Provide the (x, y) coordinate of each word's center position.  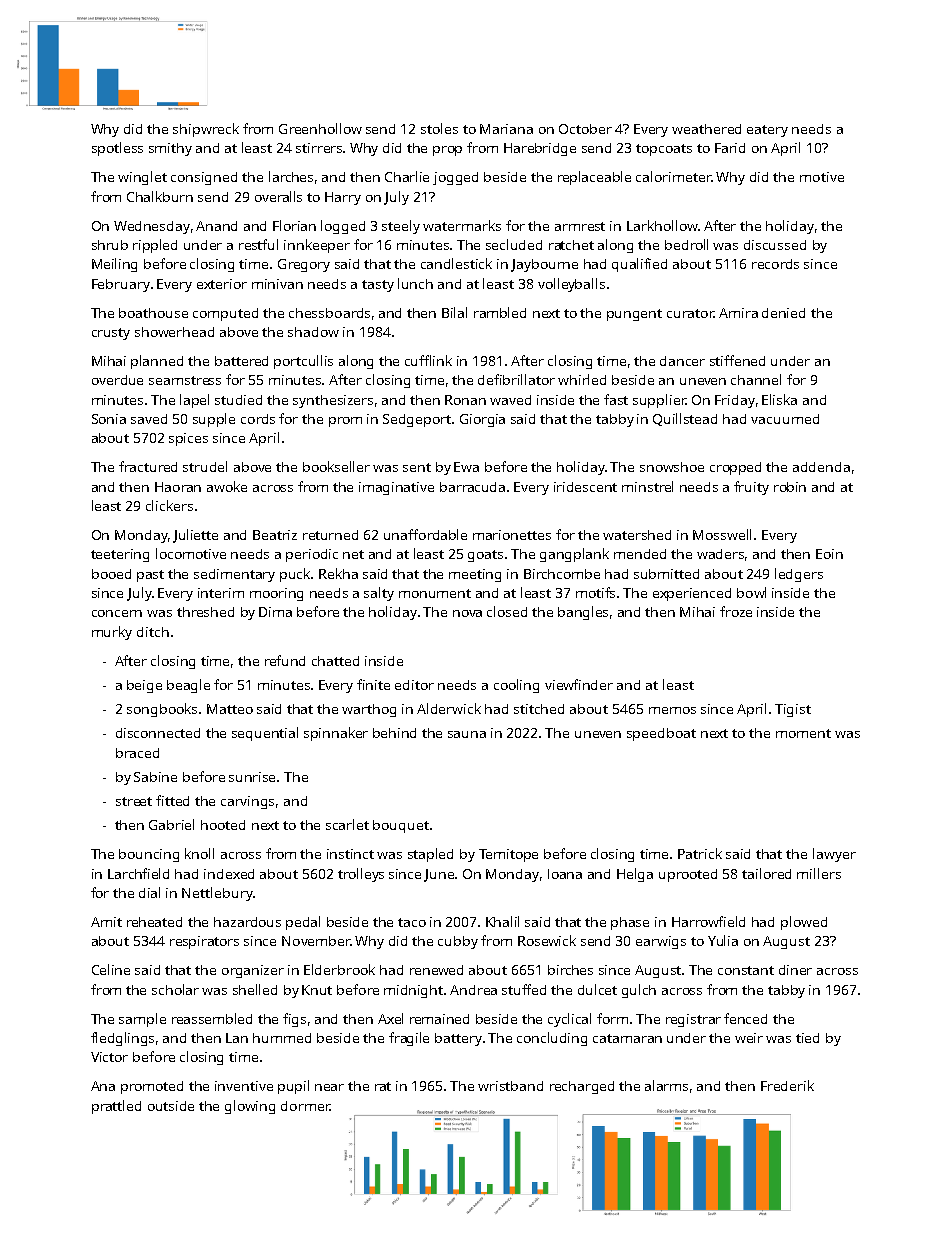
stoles (439, 128)
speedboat (661, 734)
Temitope (508, 855)
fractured (148, 466)
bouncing (149, 855)
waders (720, 554)
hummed (282, 1038)
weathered (706, 129)
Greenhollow (320, 128)
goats (485, 556)
